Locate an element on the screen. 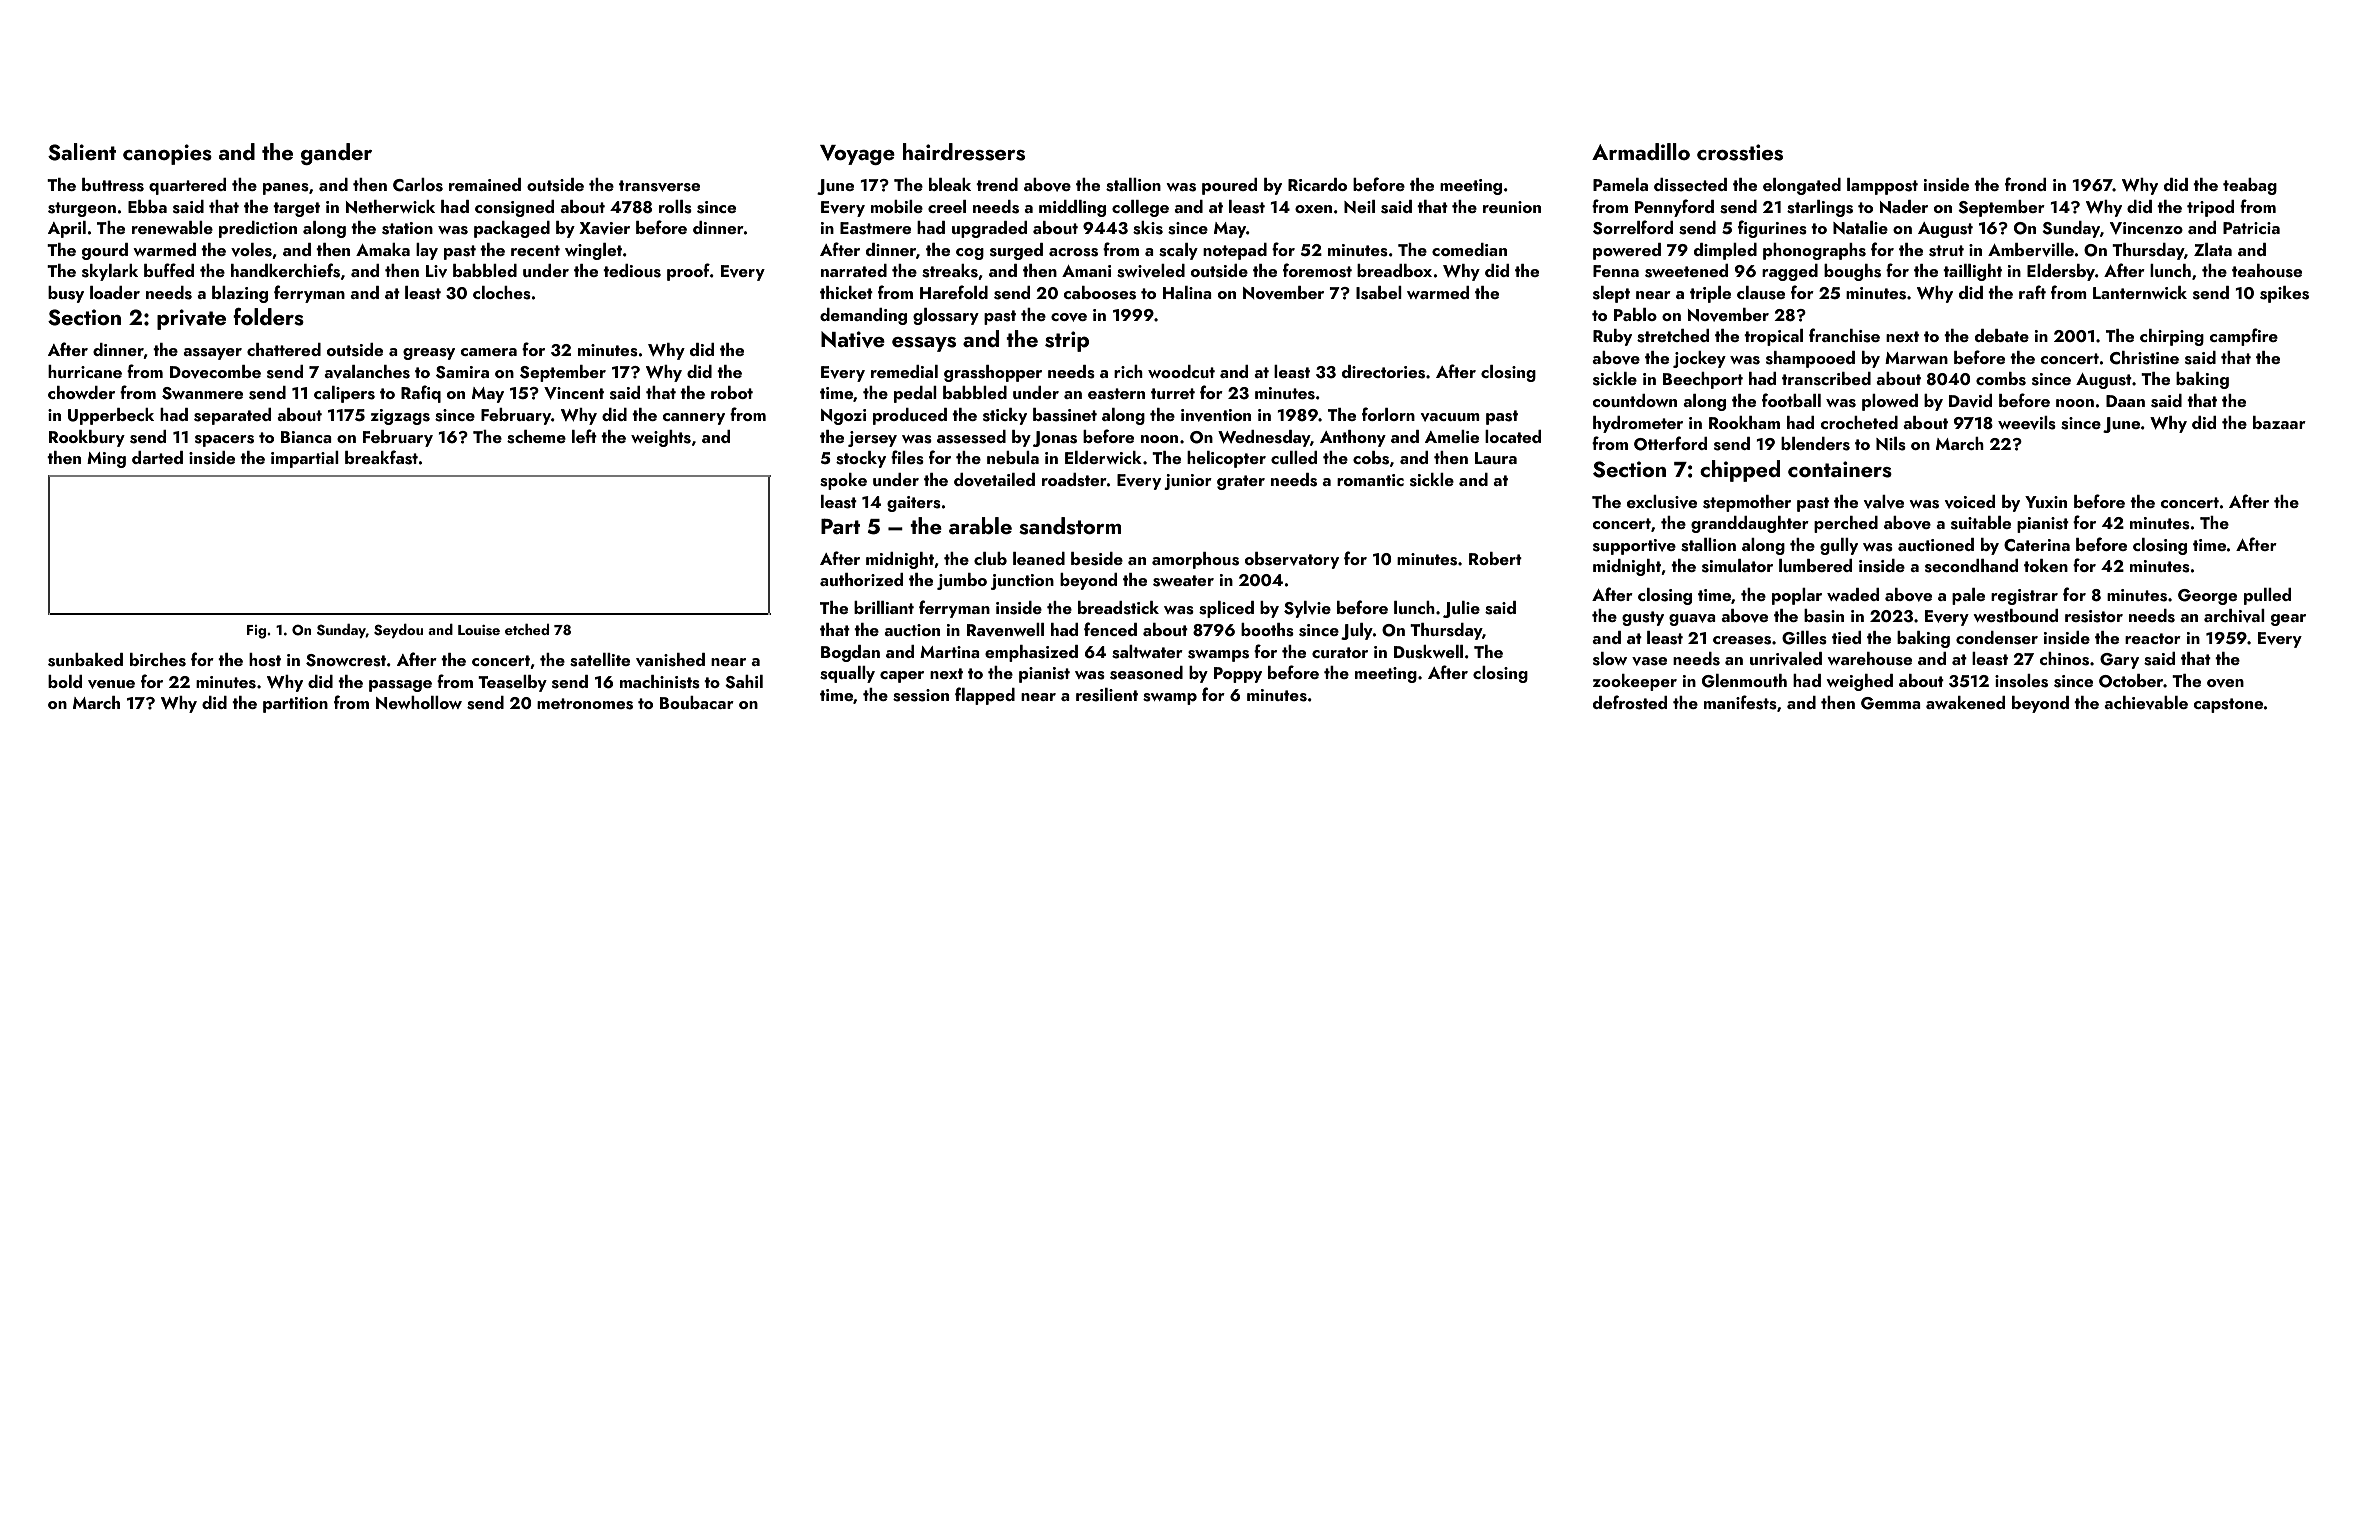  Newhollow is located at coordinates (419, 702).
